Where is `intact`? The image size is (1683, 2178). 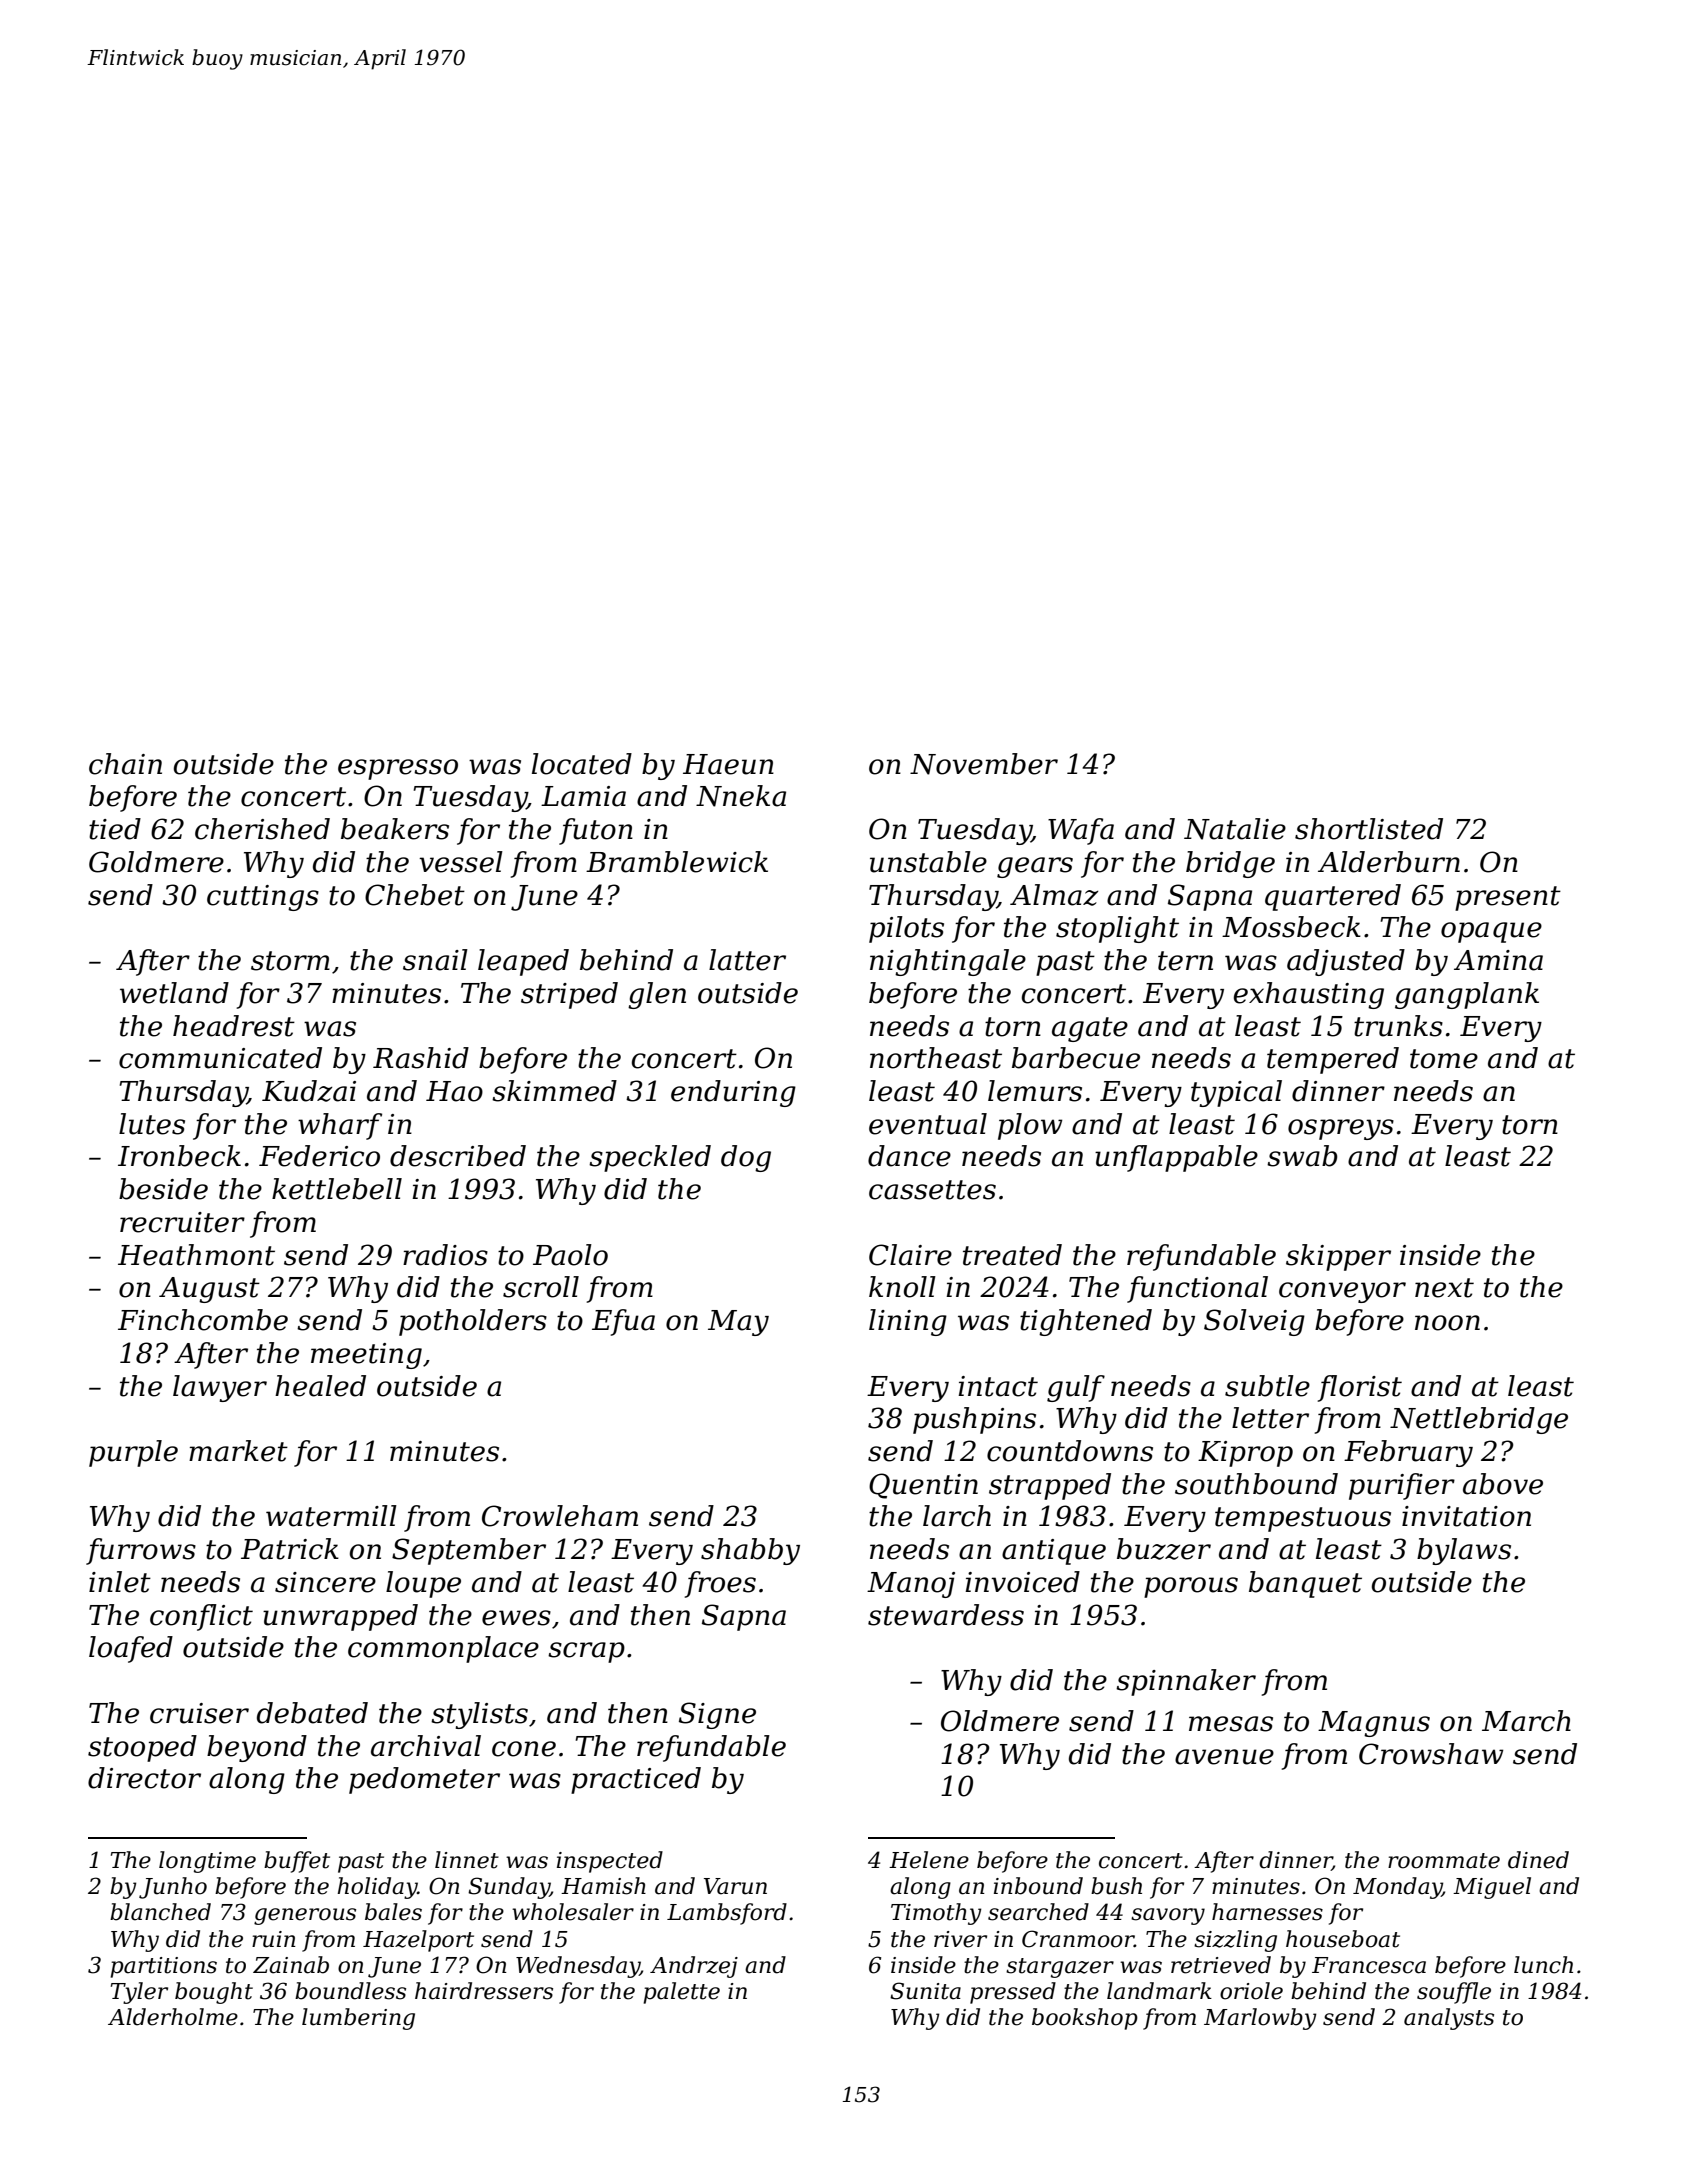 intact is located at coordinates (998, 1386).
